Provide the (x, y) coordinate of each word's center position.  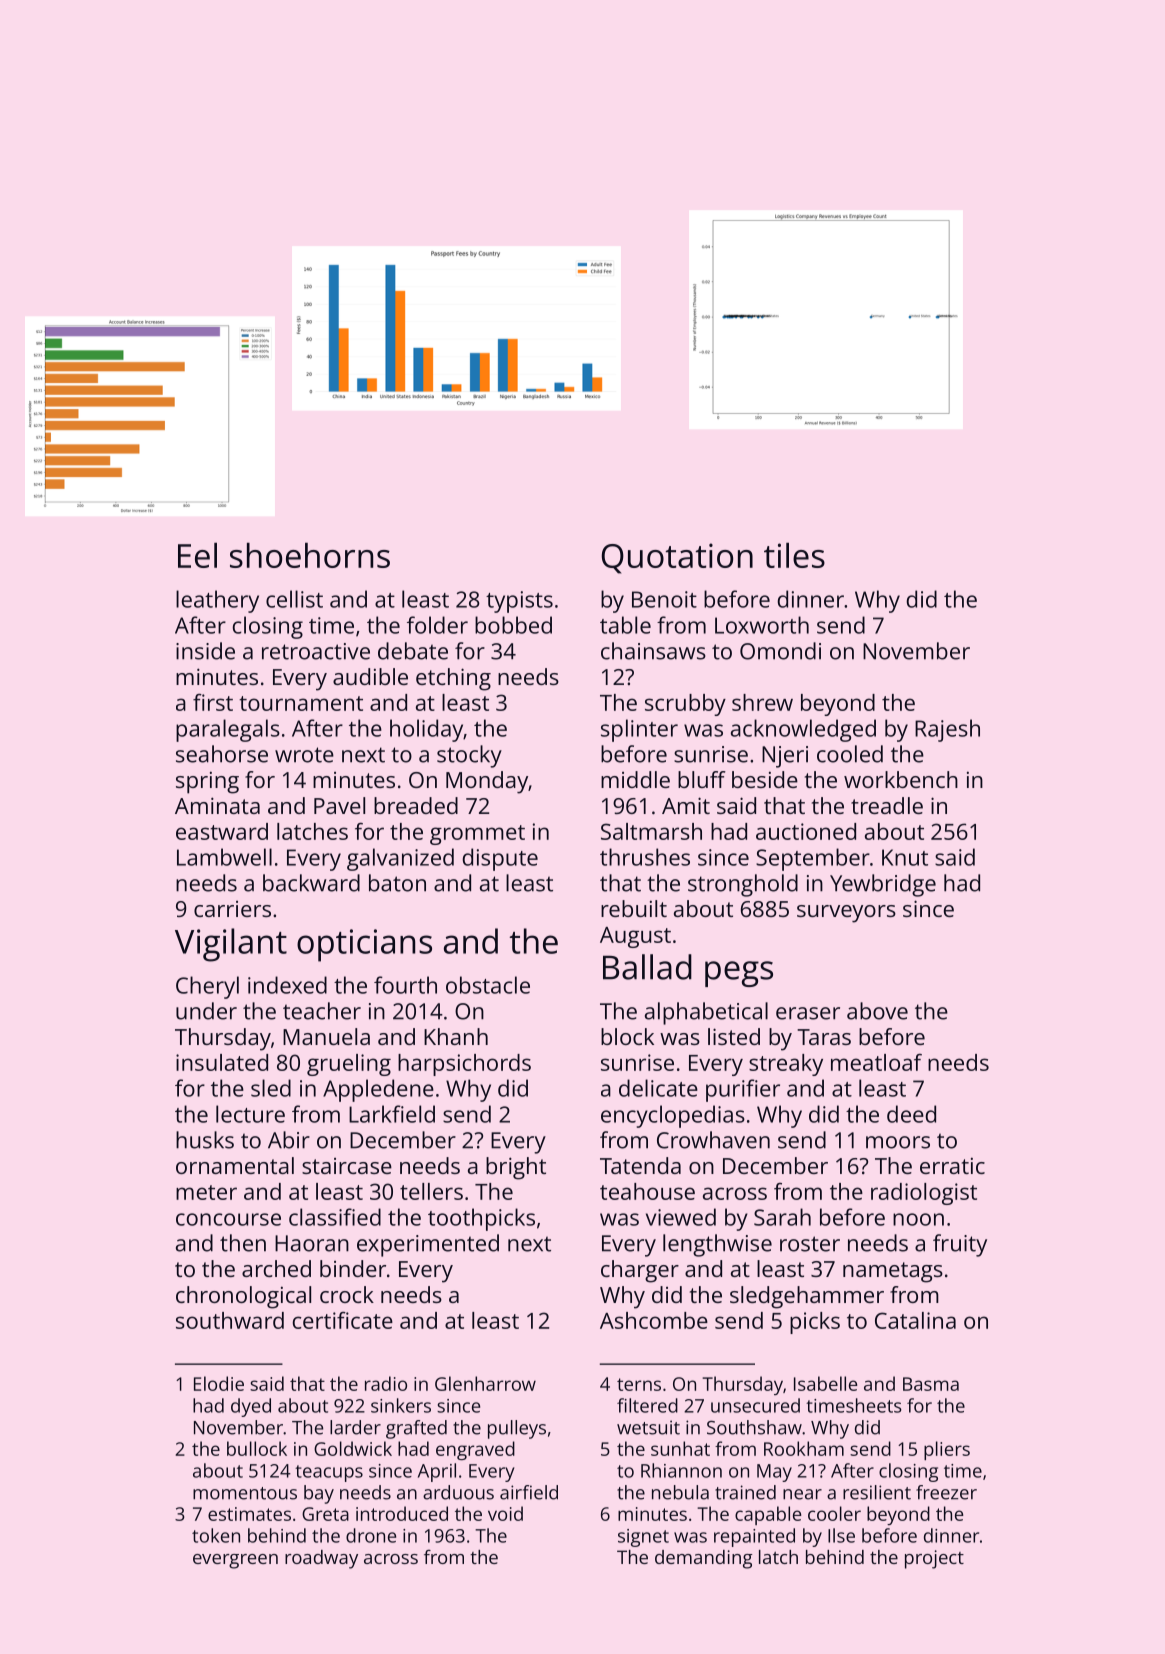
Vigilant (231, 945)
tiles (794, 555)
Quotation (677, 558)
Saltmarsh (651, 831)
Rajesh (947, 730)
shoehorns (310, 555)
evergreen (235, 1561)
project (934, 1559)
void (505, 1513)
